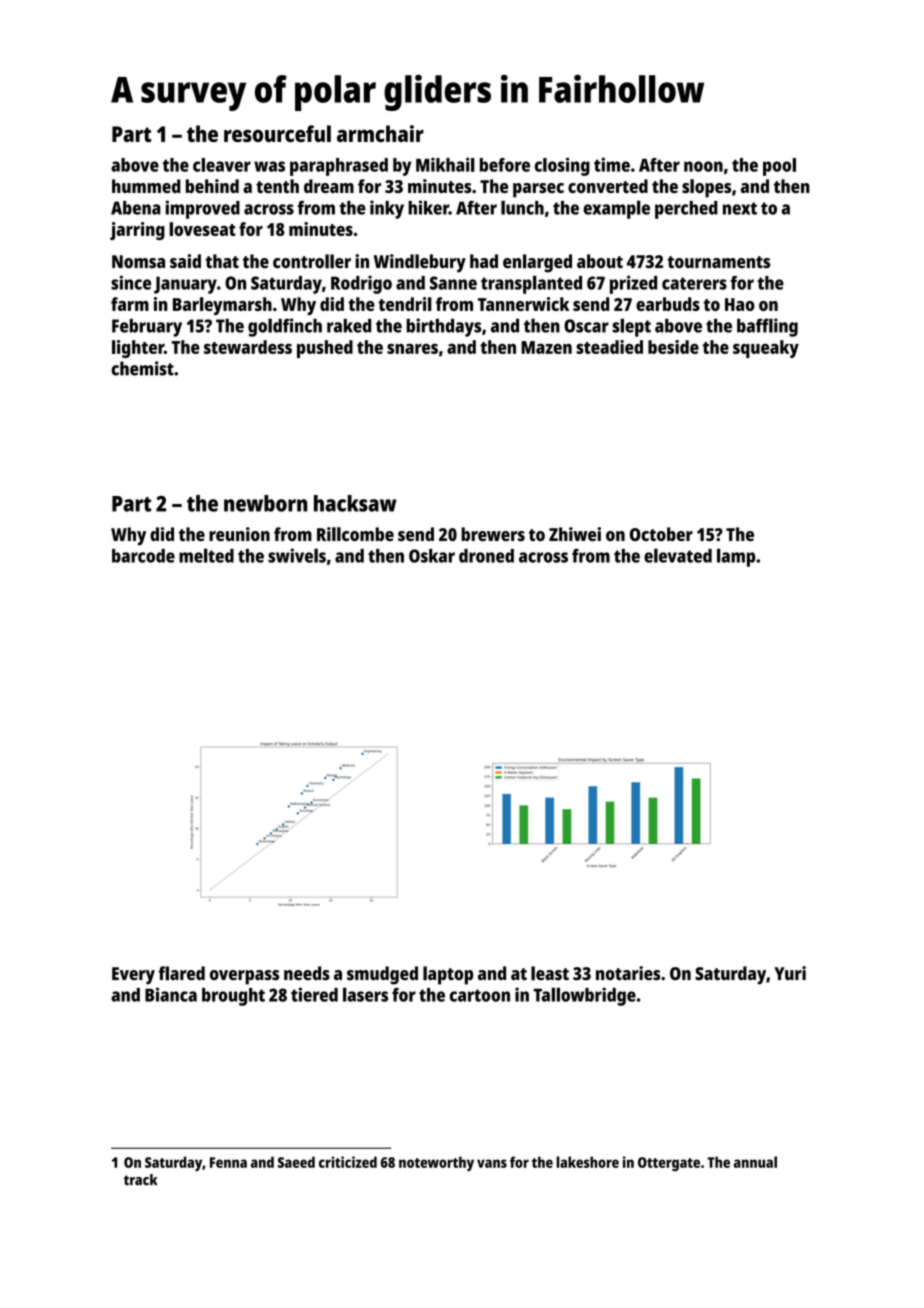 The image size is (924, 1308). Describe the element at coordinates (686, 210) in the screenshot. I see `perched` at that location.
